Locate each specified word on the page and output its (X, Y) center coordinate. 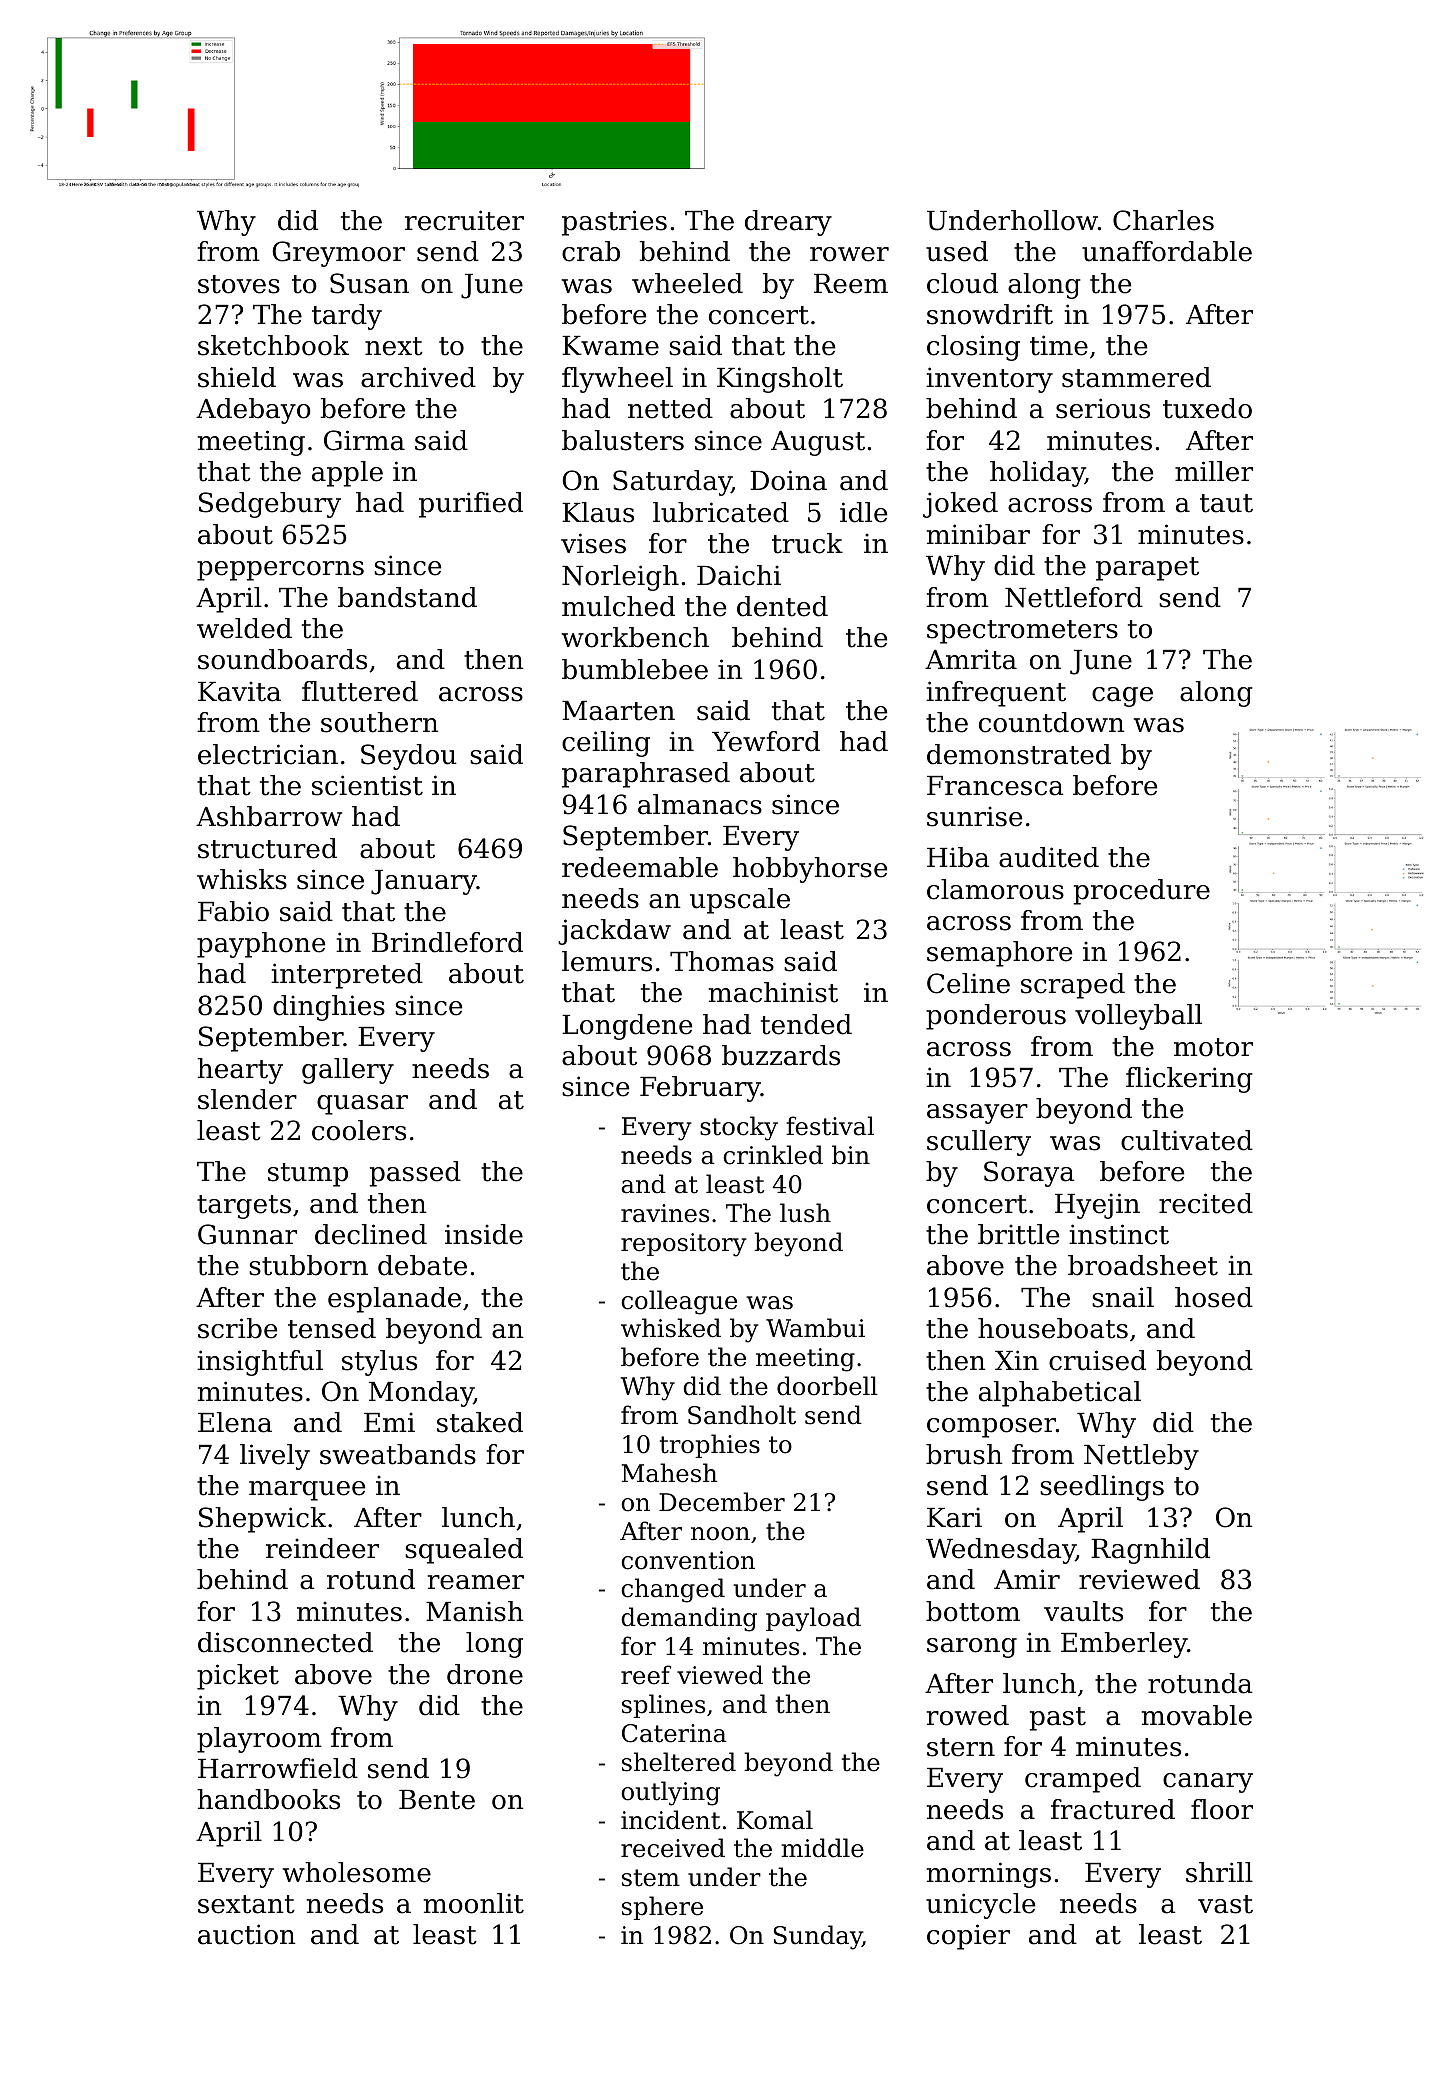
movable (1197, 1715)
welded (244, 628)
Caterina (674, 1733)
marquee (307, 1491)
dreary (788, 223)
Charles (1163, 220)
